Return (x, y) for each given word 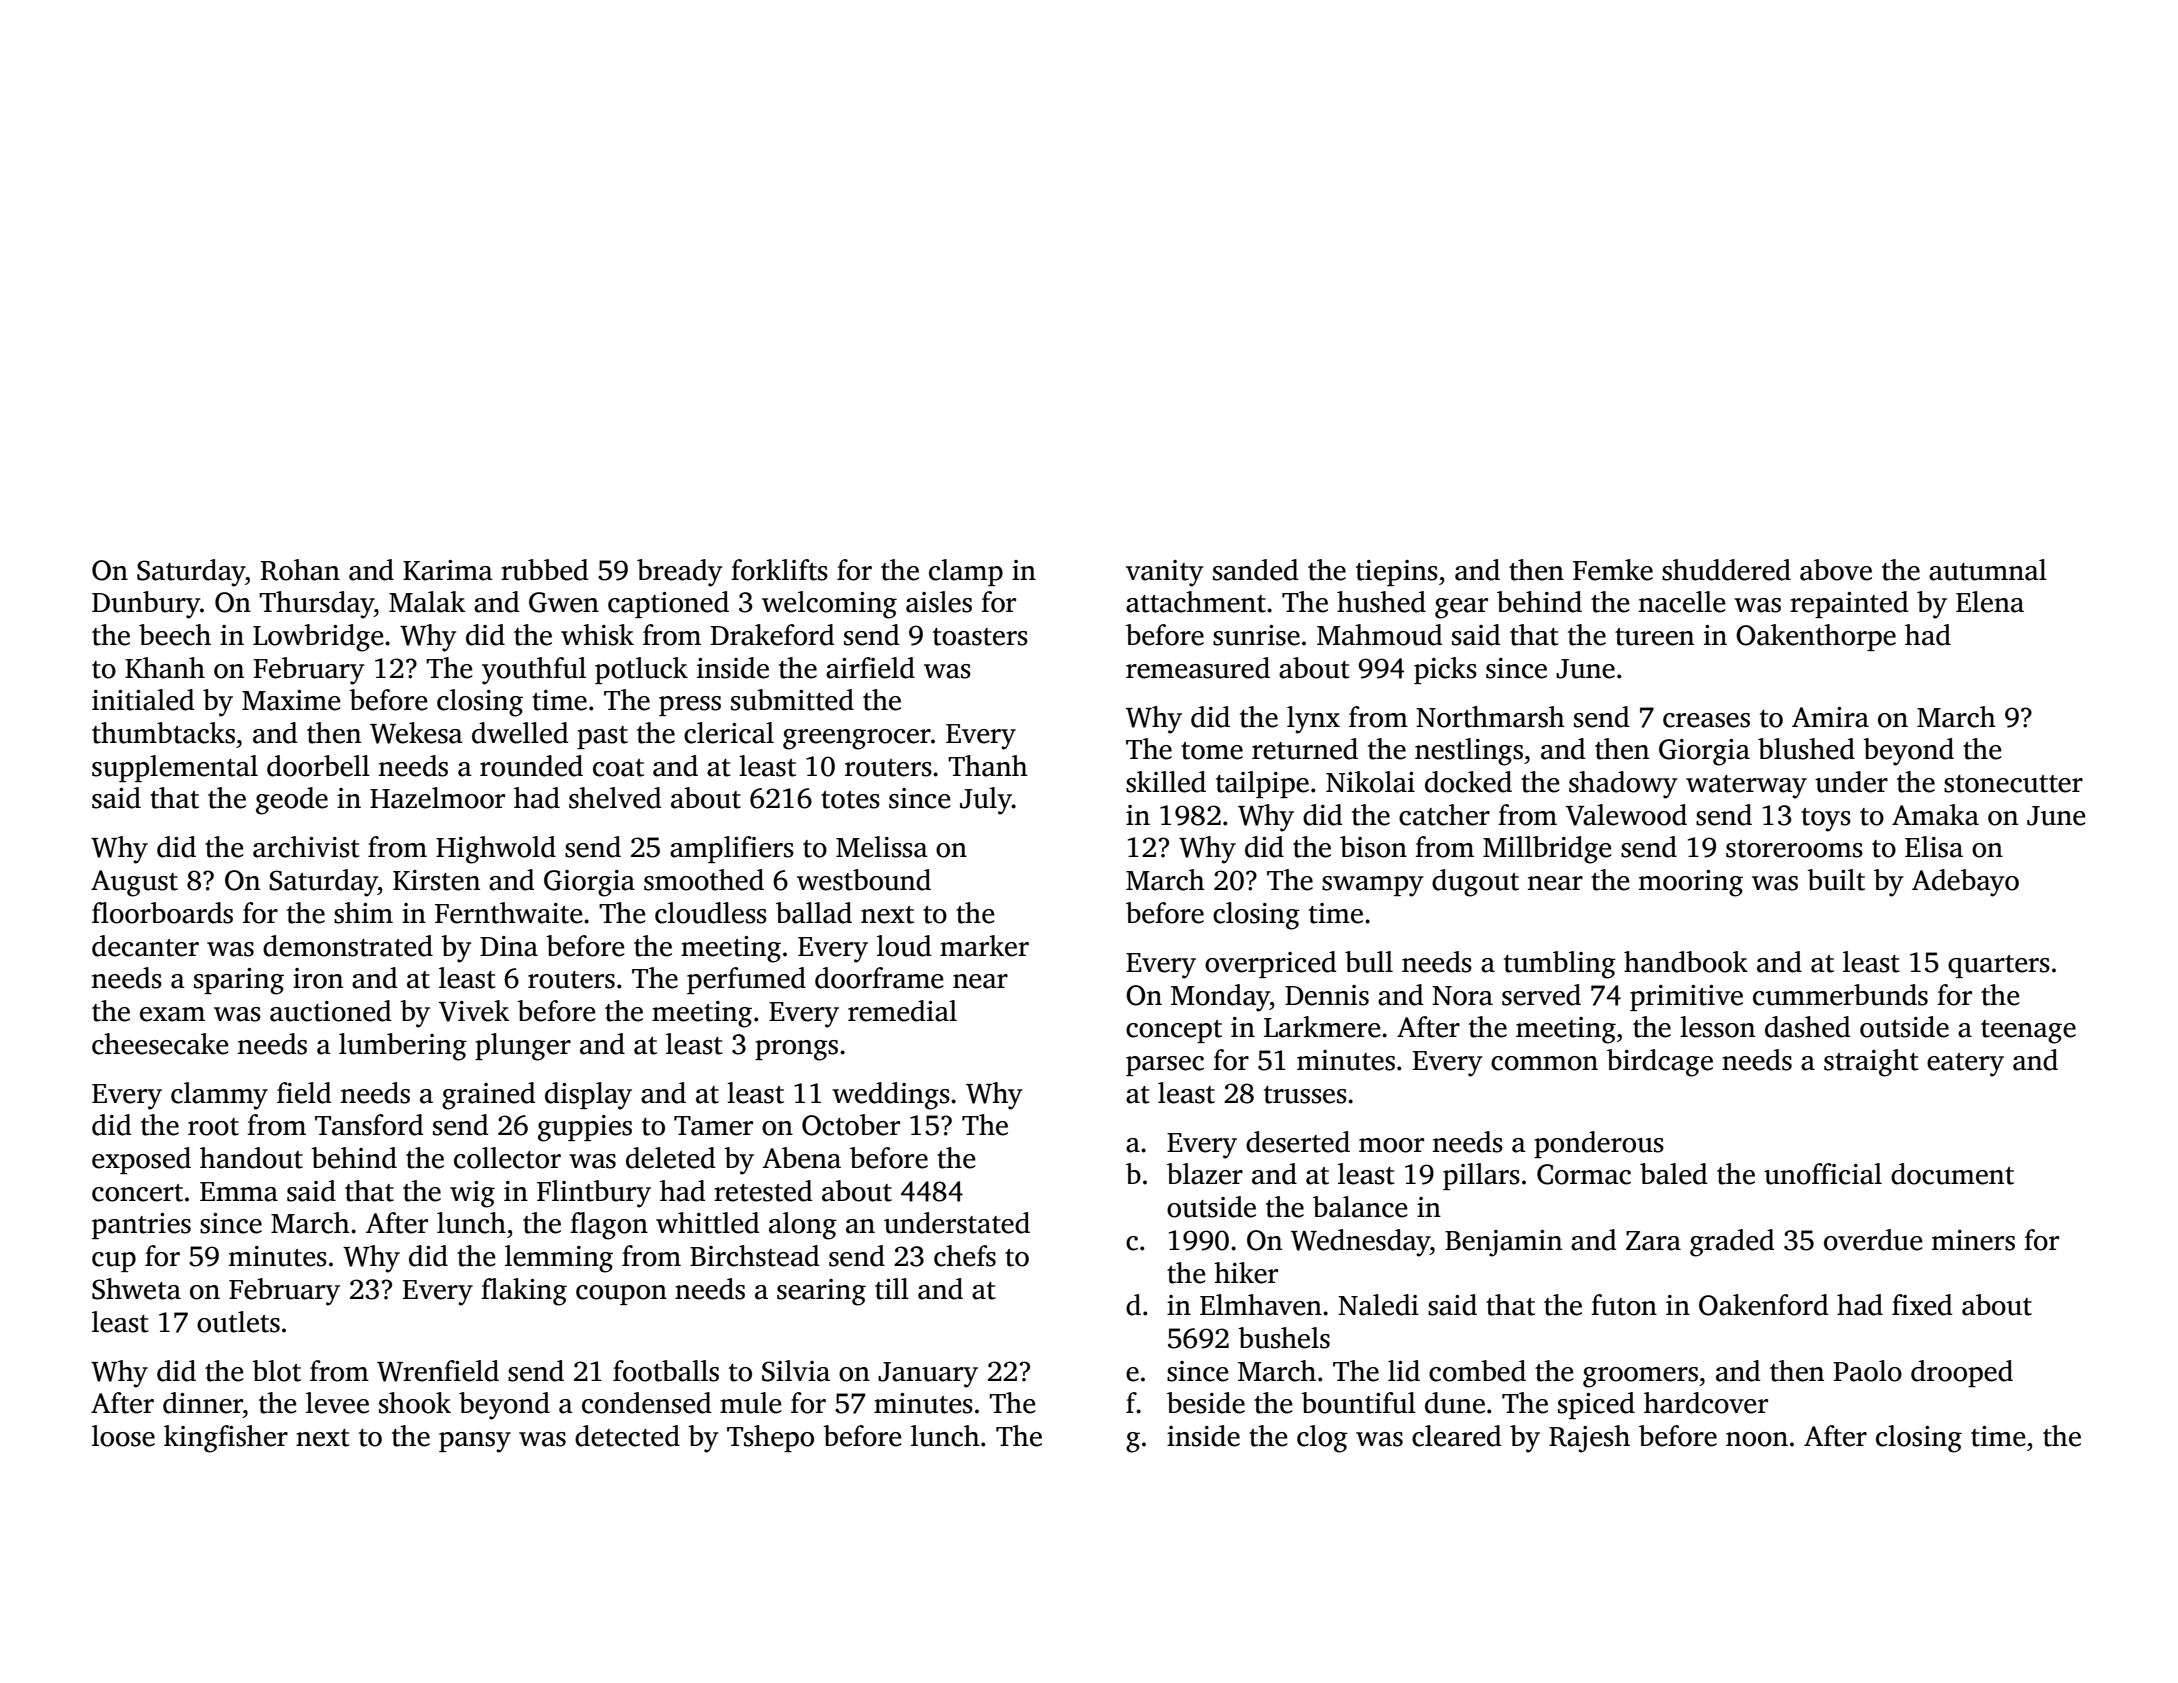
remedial (902, 1011)
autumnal (1988, 570)
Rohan (300, 570)
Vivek (474, 1011)
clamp (966, 572)
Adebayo (1965, 883)
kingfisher (226, 1439)
